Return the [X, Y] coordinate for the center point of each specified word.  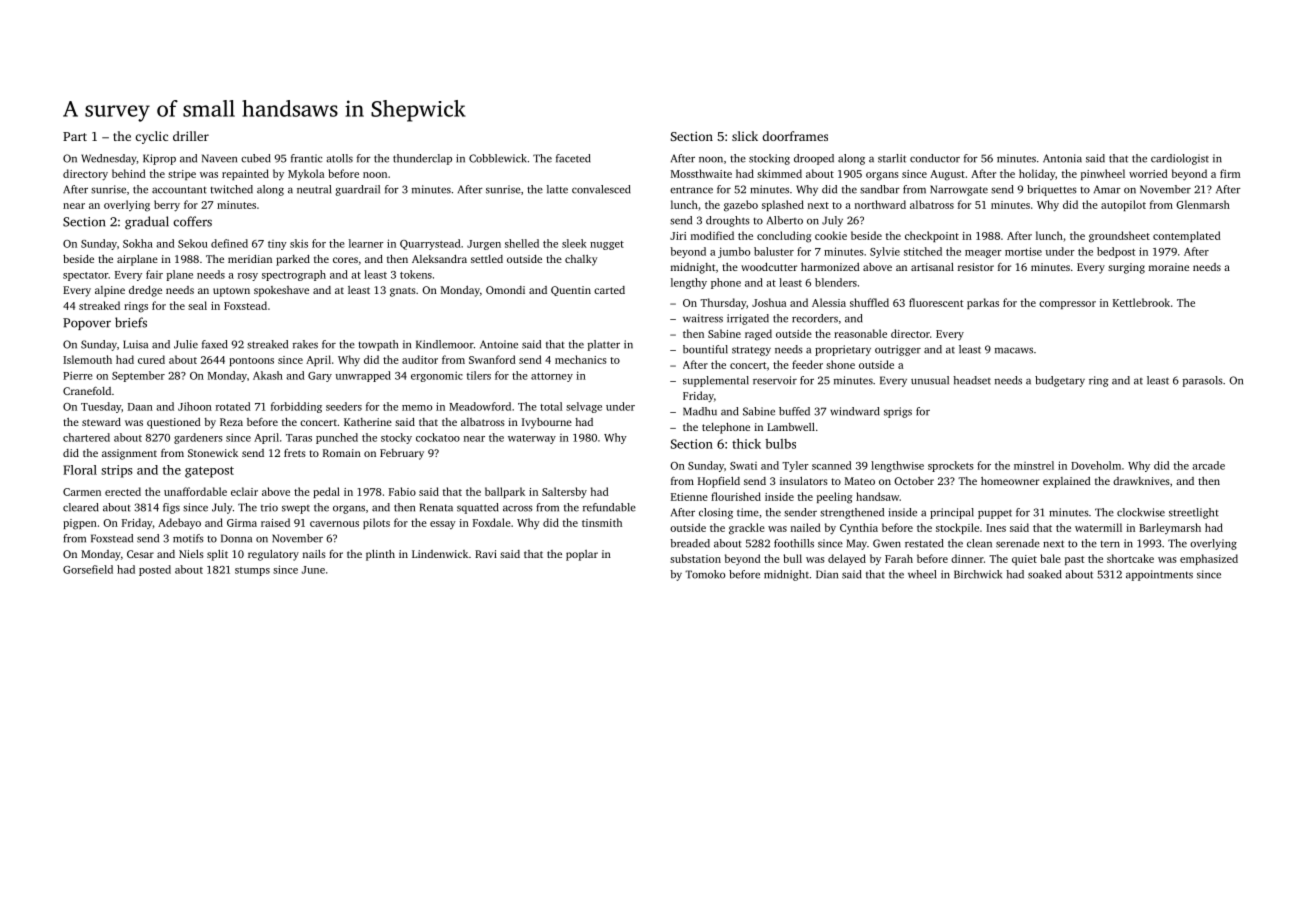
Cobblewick [498, 158]
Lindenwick [440, 554]
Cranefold [87, 391]
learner [366, 243]
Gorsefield [88, 569]
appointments [1159, 575]
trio [269, 507]
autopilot [1123, 205]
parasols [1203, 381]
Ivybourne [547, 423]
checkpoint [932, 236]
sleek [574, 243]
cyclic [151, 137]
